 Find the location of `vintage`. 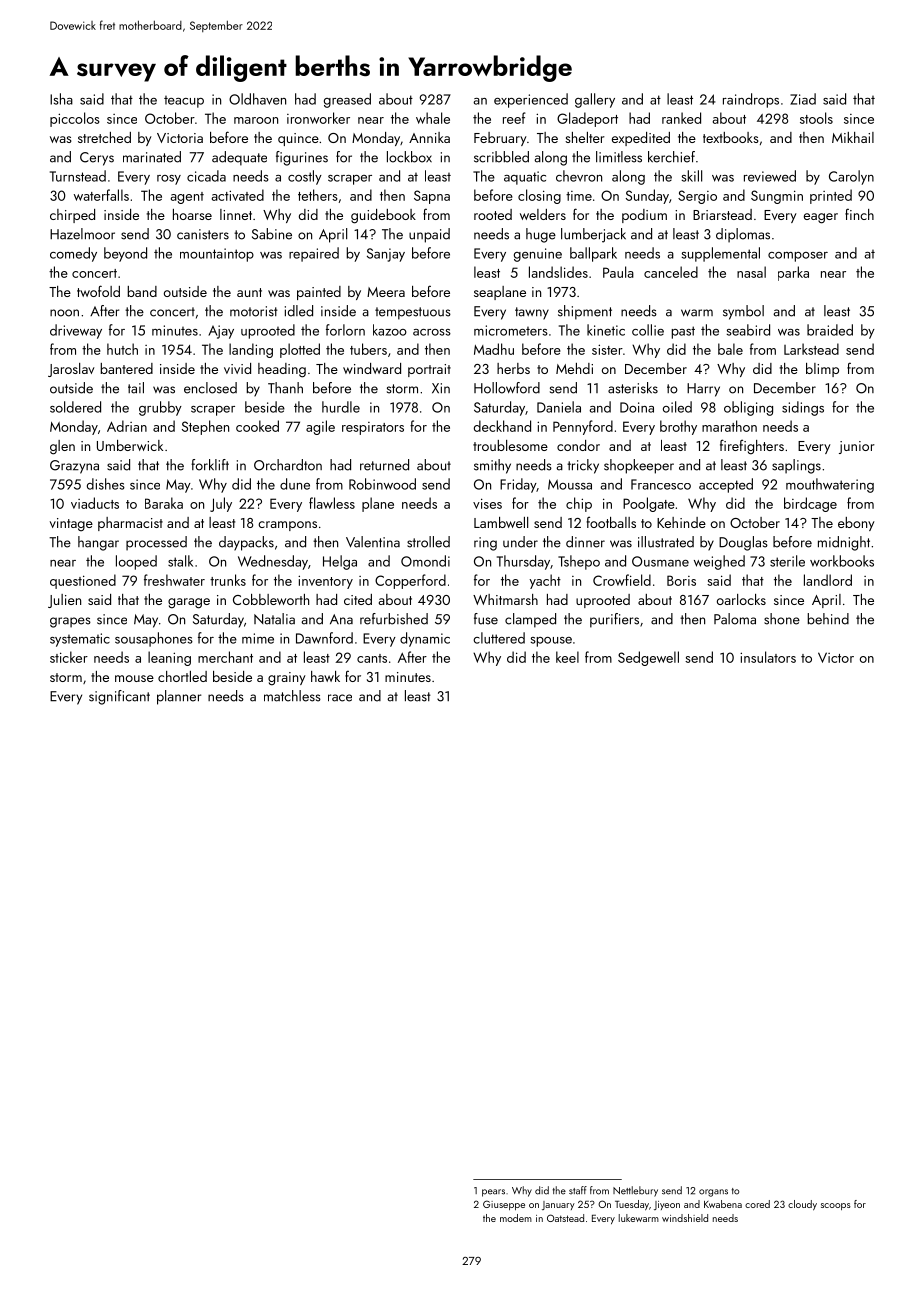

vintage is located at coordinates (71, 525).
